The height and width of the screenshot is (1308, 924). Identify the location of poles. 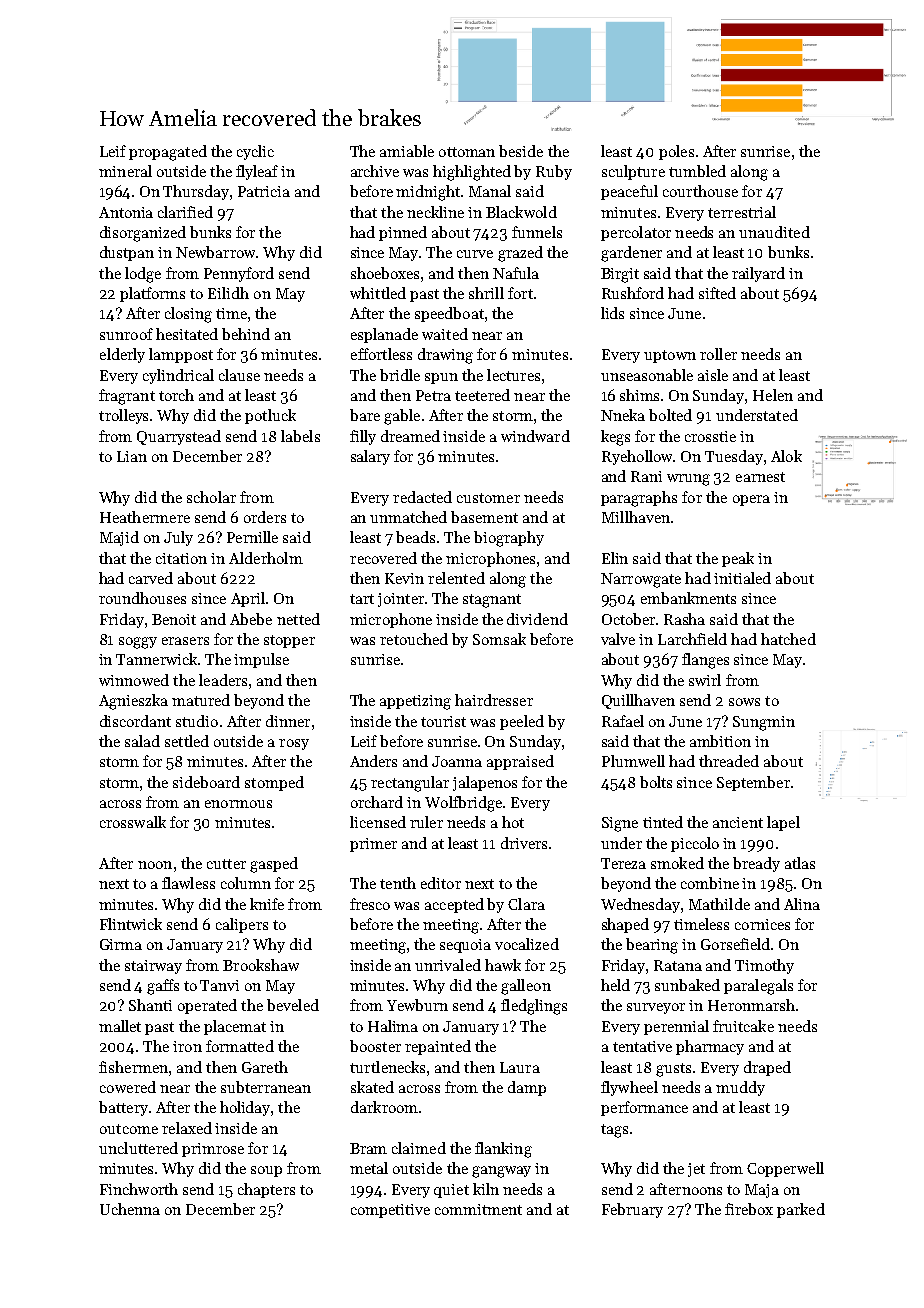
(676, 152).
